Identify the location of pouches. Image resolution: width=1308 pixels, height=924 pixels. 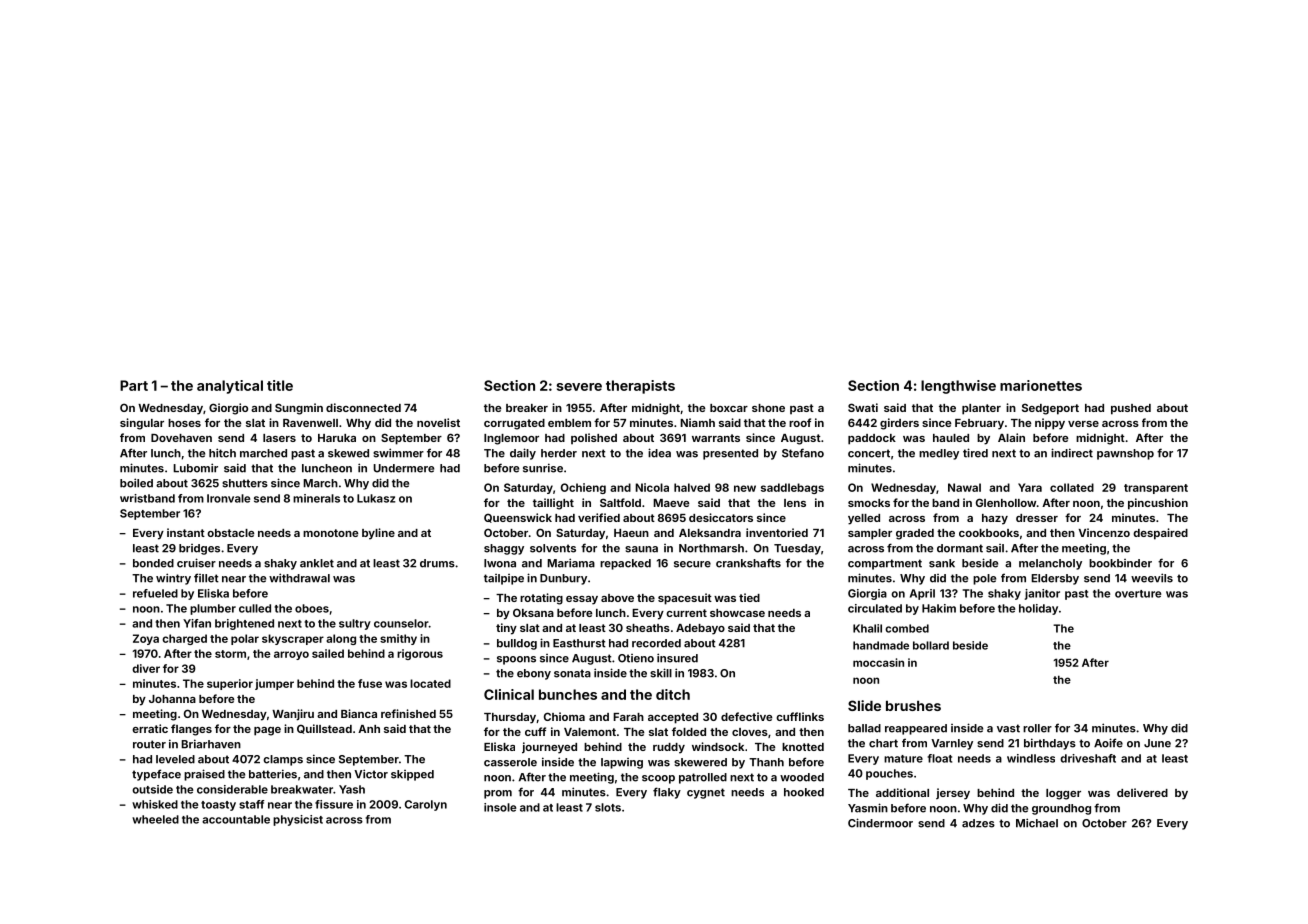
(889, 774).
